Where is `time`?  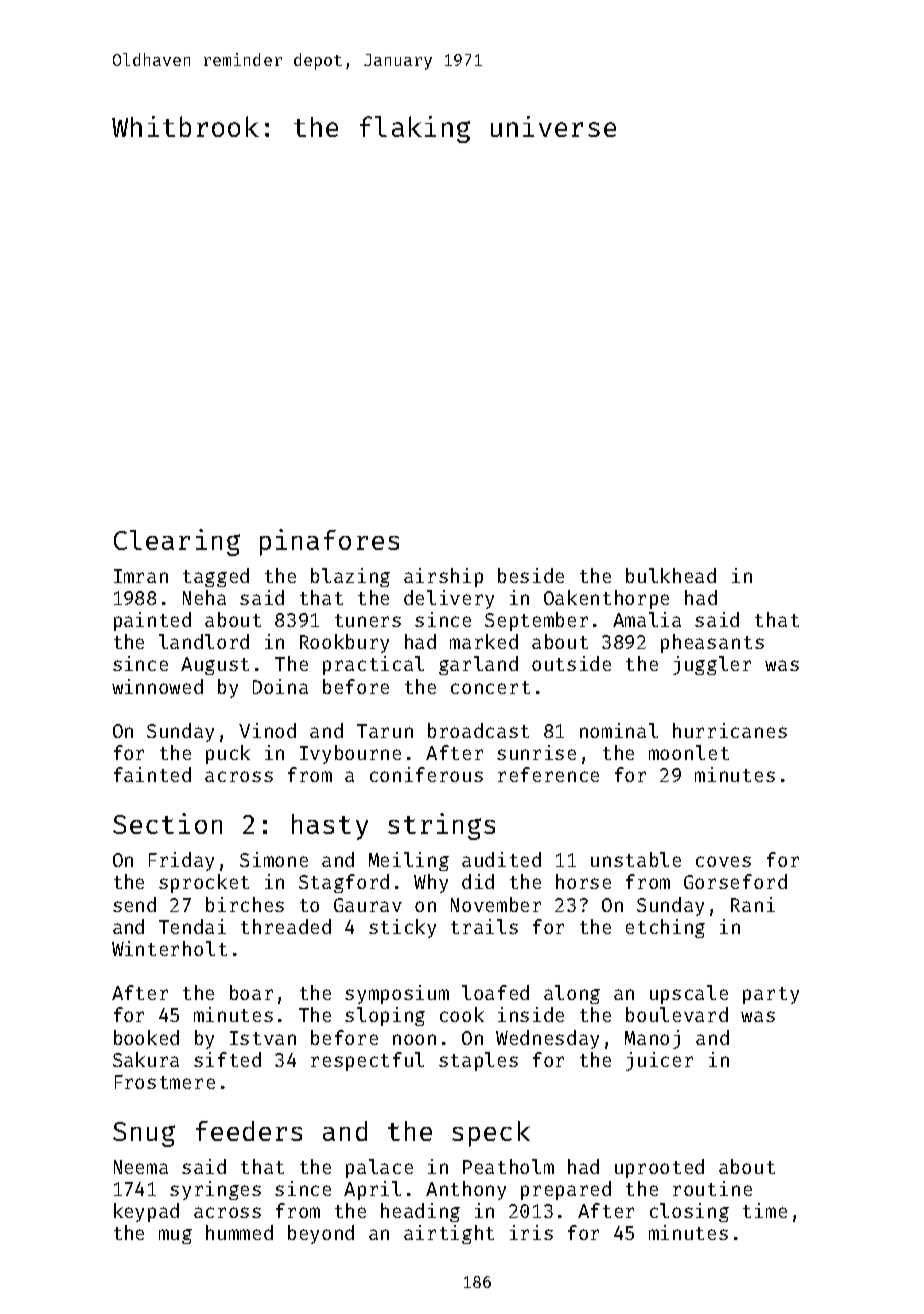 time is located at coordinates (765, 1210).
